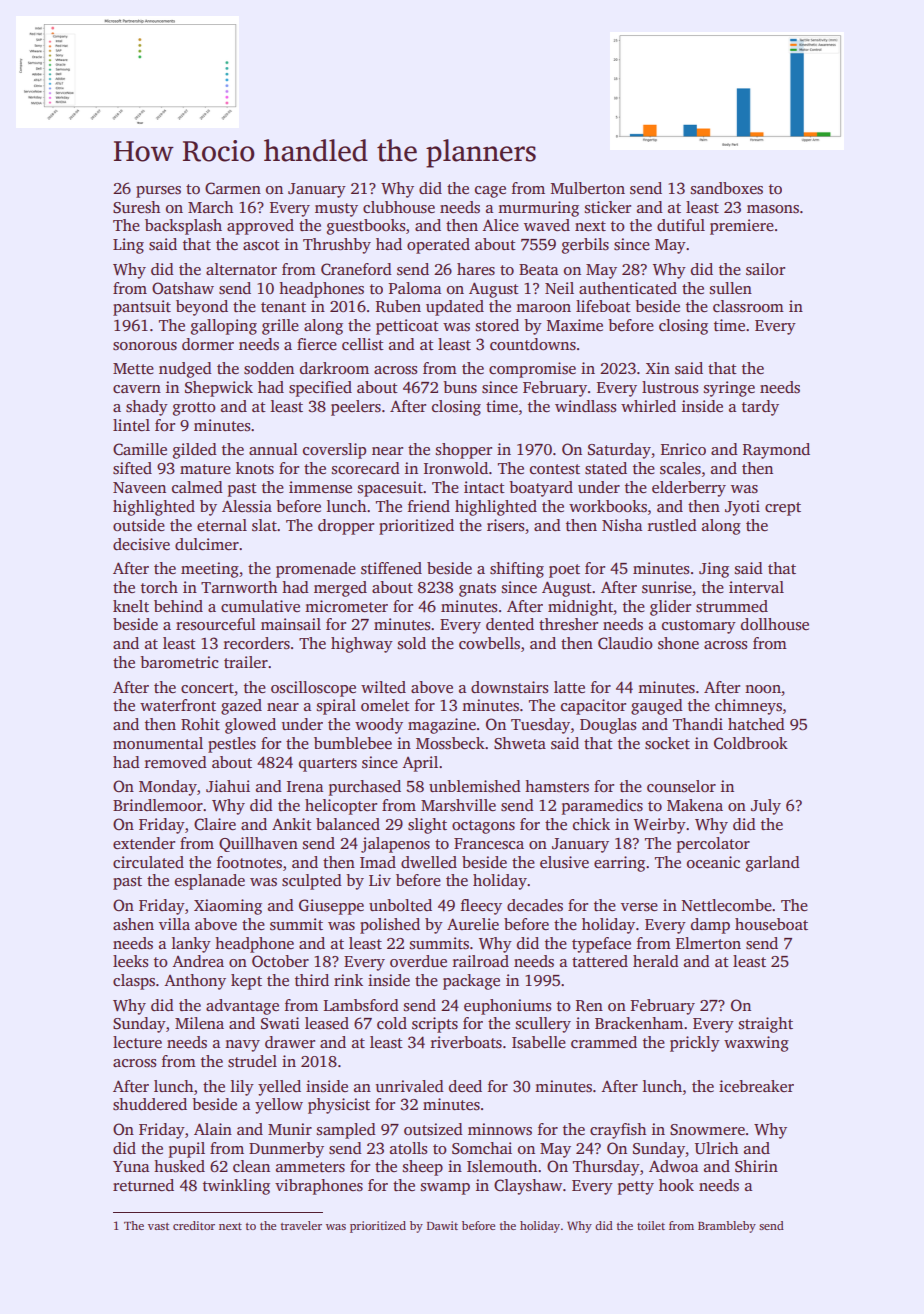 Image resolution: width=924 pixels, height=1314 pixels. I want to click on Thandi, so click(698, 724).
